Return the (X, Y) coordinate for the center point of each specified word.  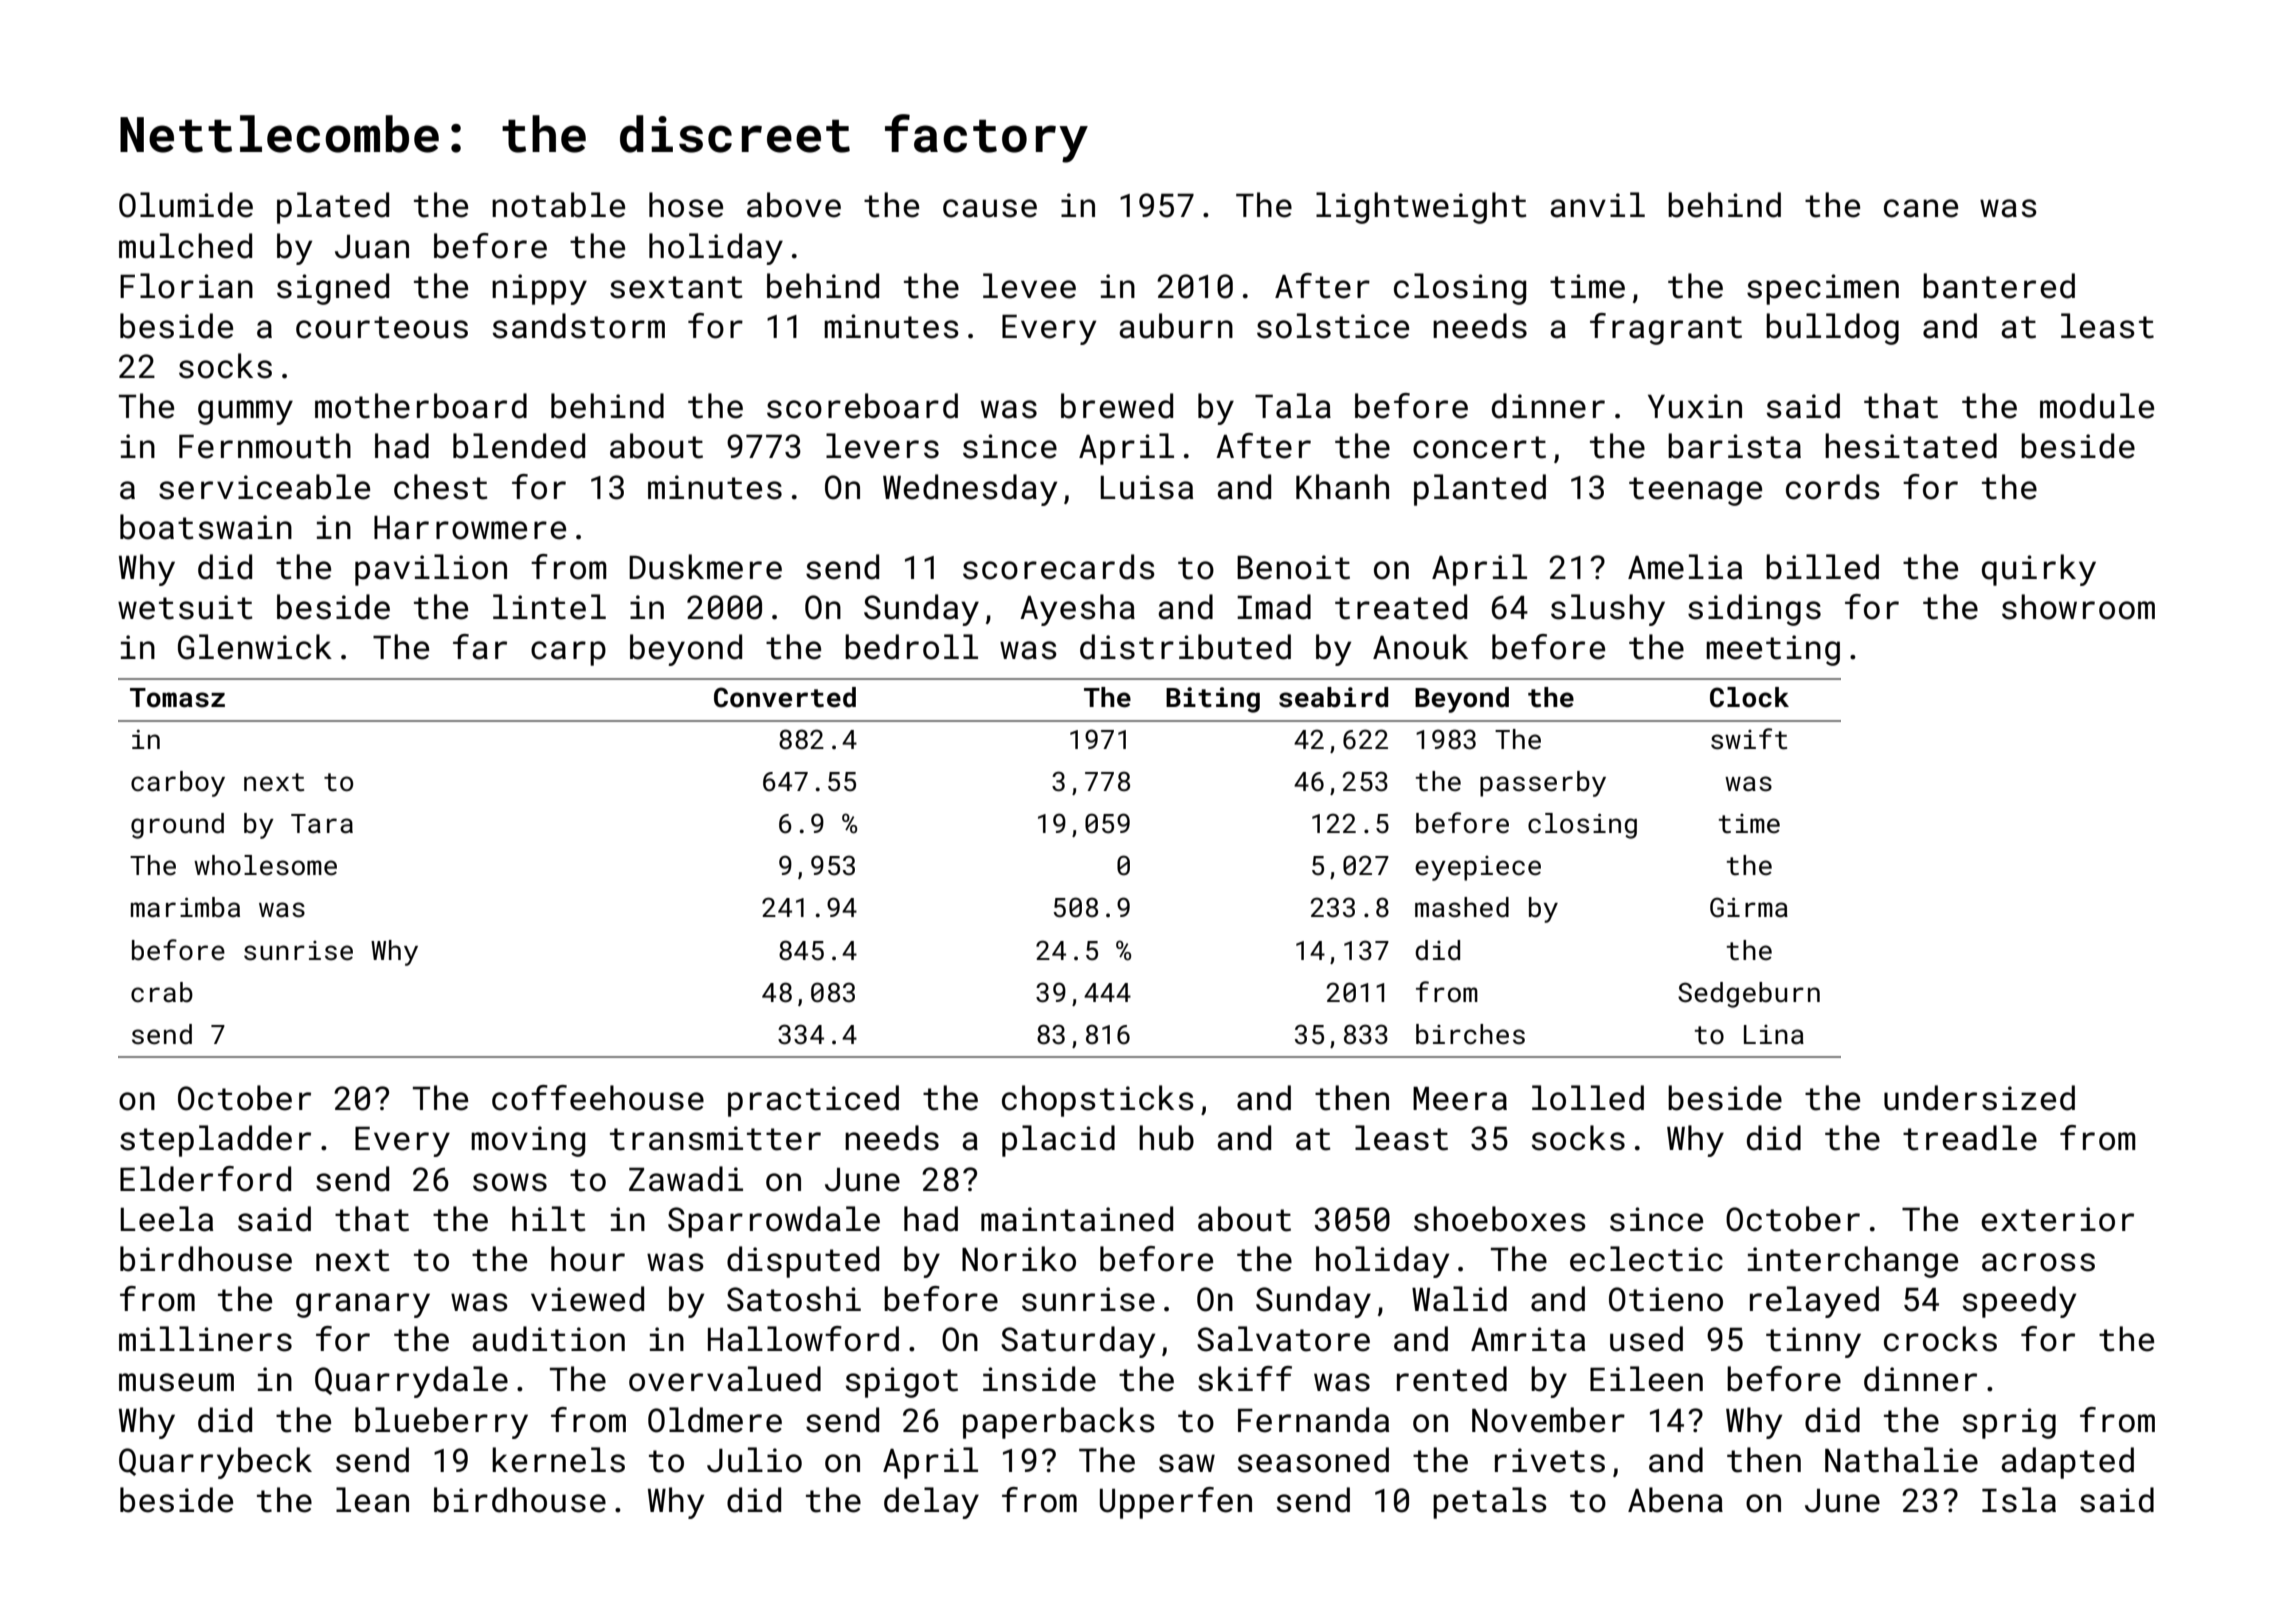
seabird (1333, 697)
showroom (2078, 607)
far (480, 647)
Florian (186, 286)
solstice (1333, 326)
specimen (1823, 289)
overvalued (725, 1379)
